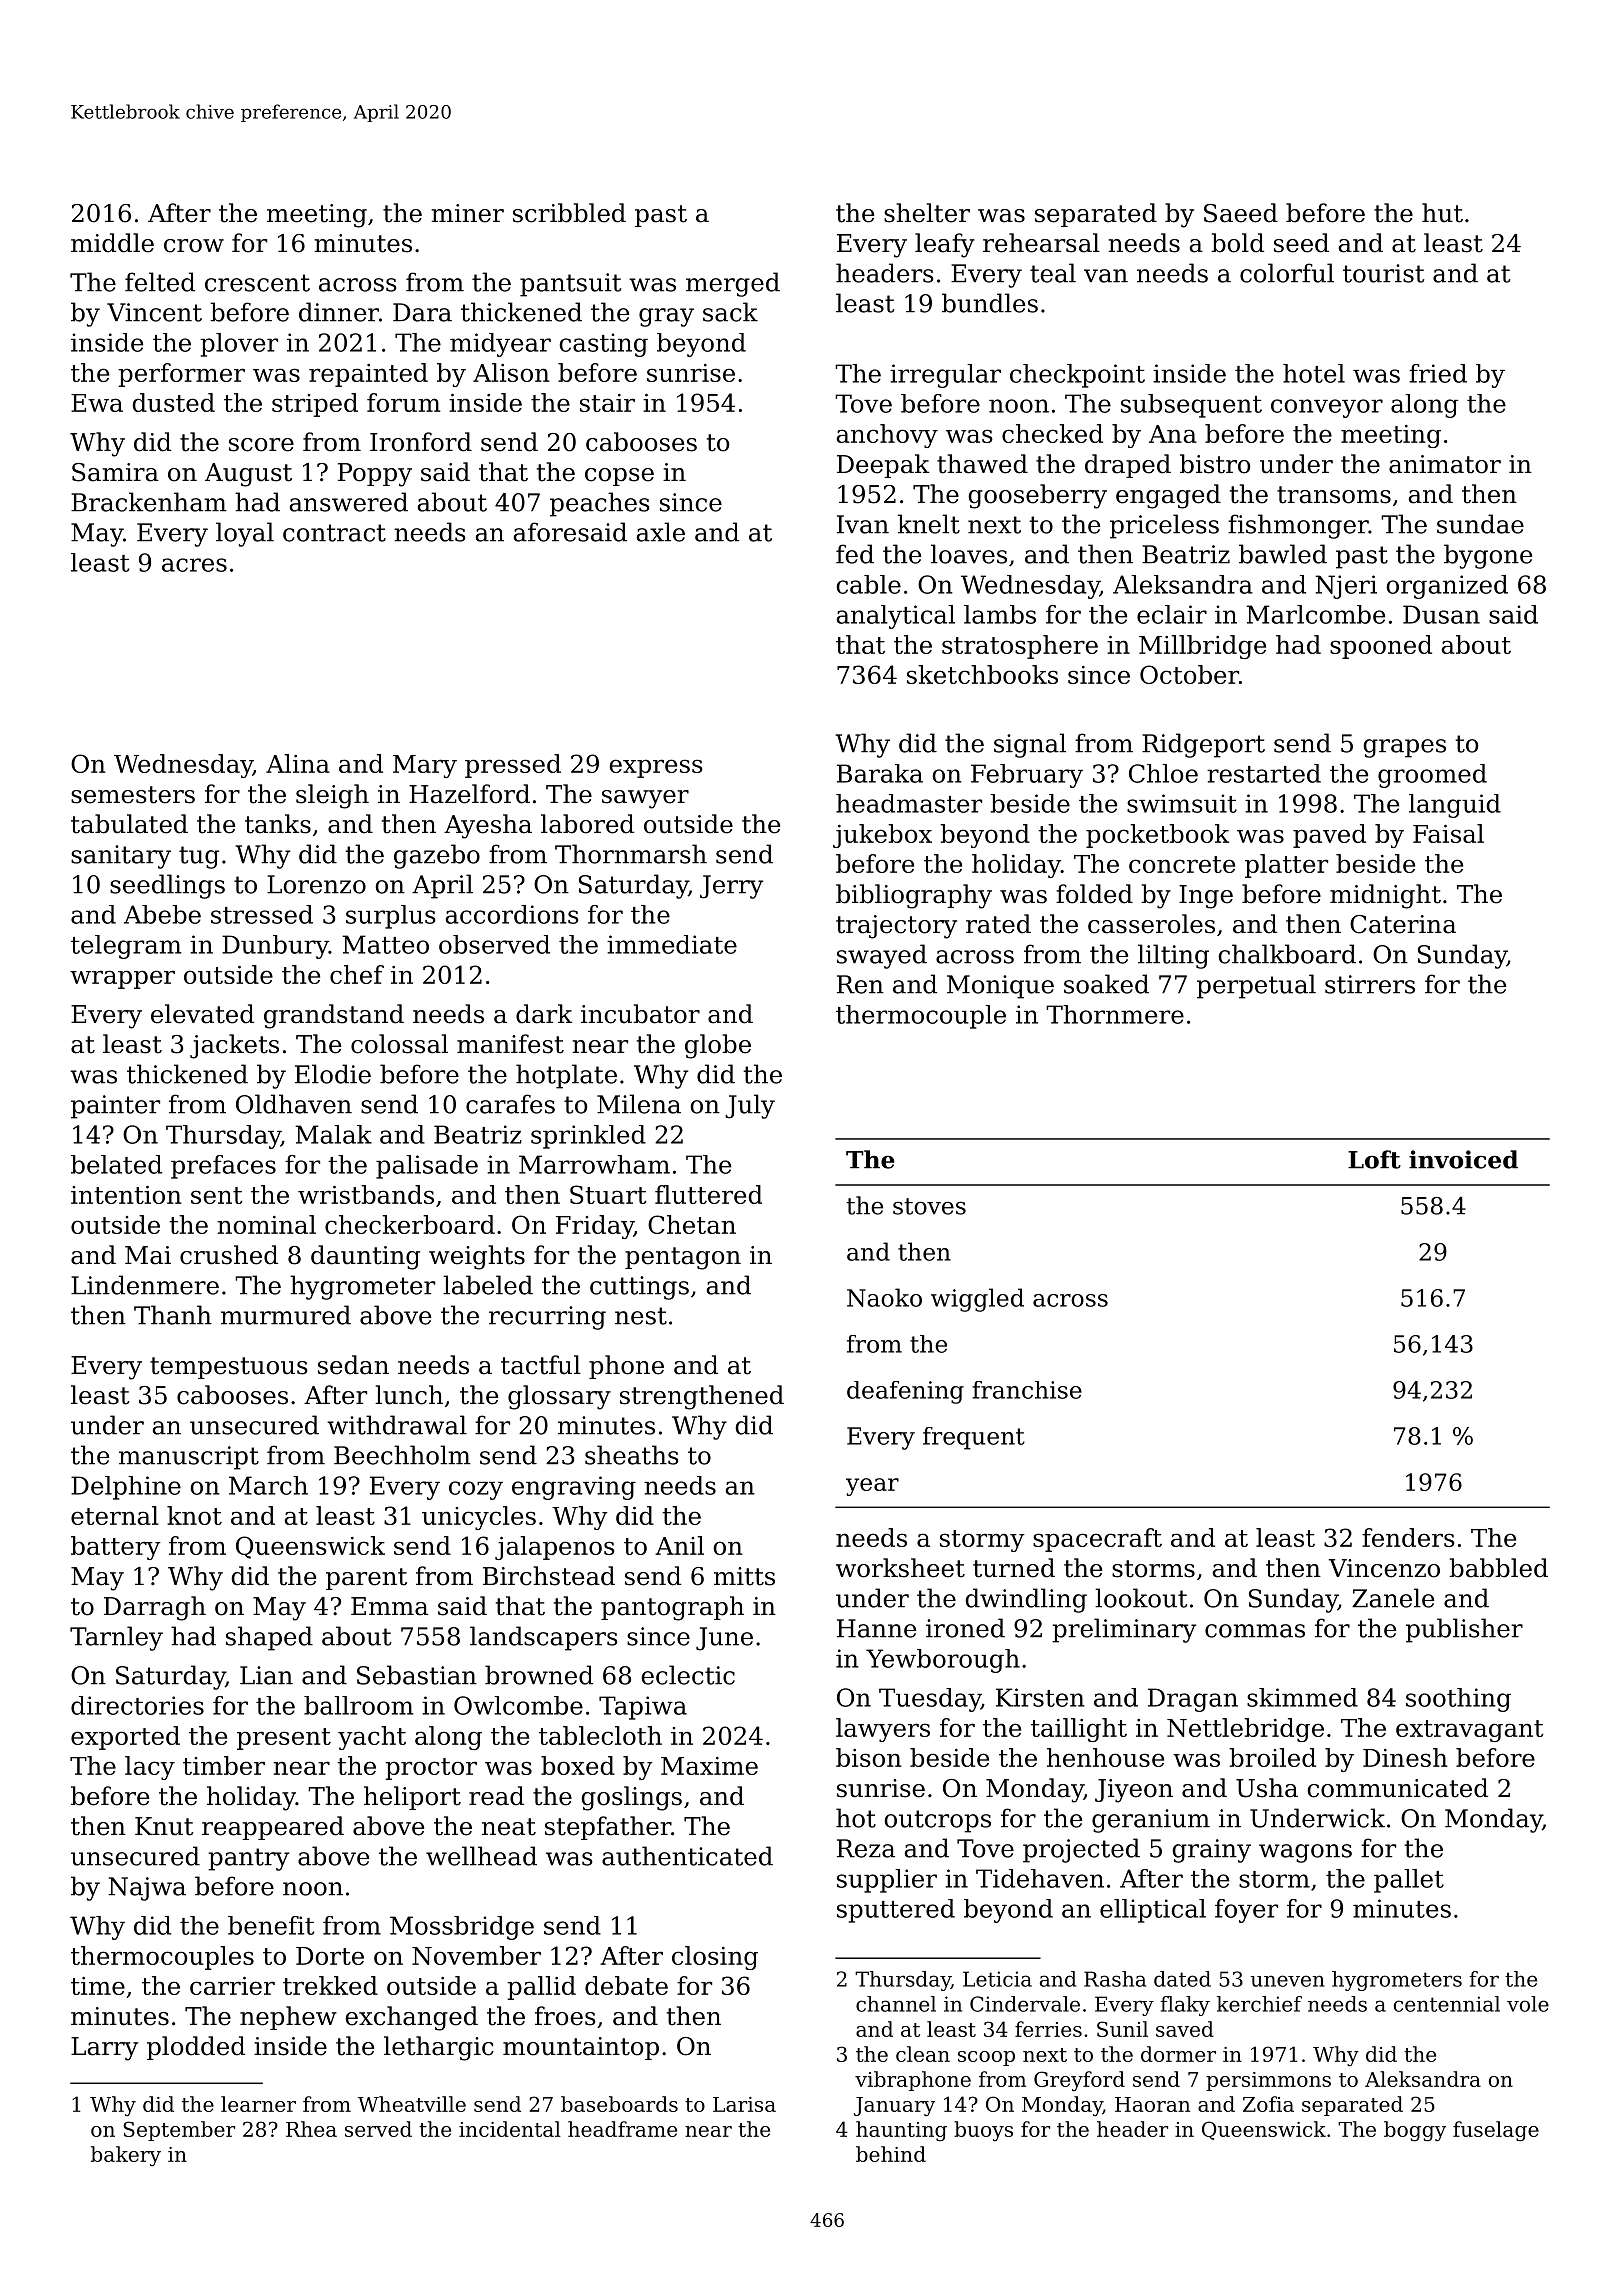 This screenshot has width=1620, height=2292. Describe the element at coordinates (104, 2049) in the screenshot. I see `Larry` at that location.
